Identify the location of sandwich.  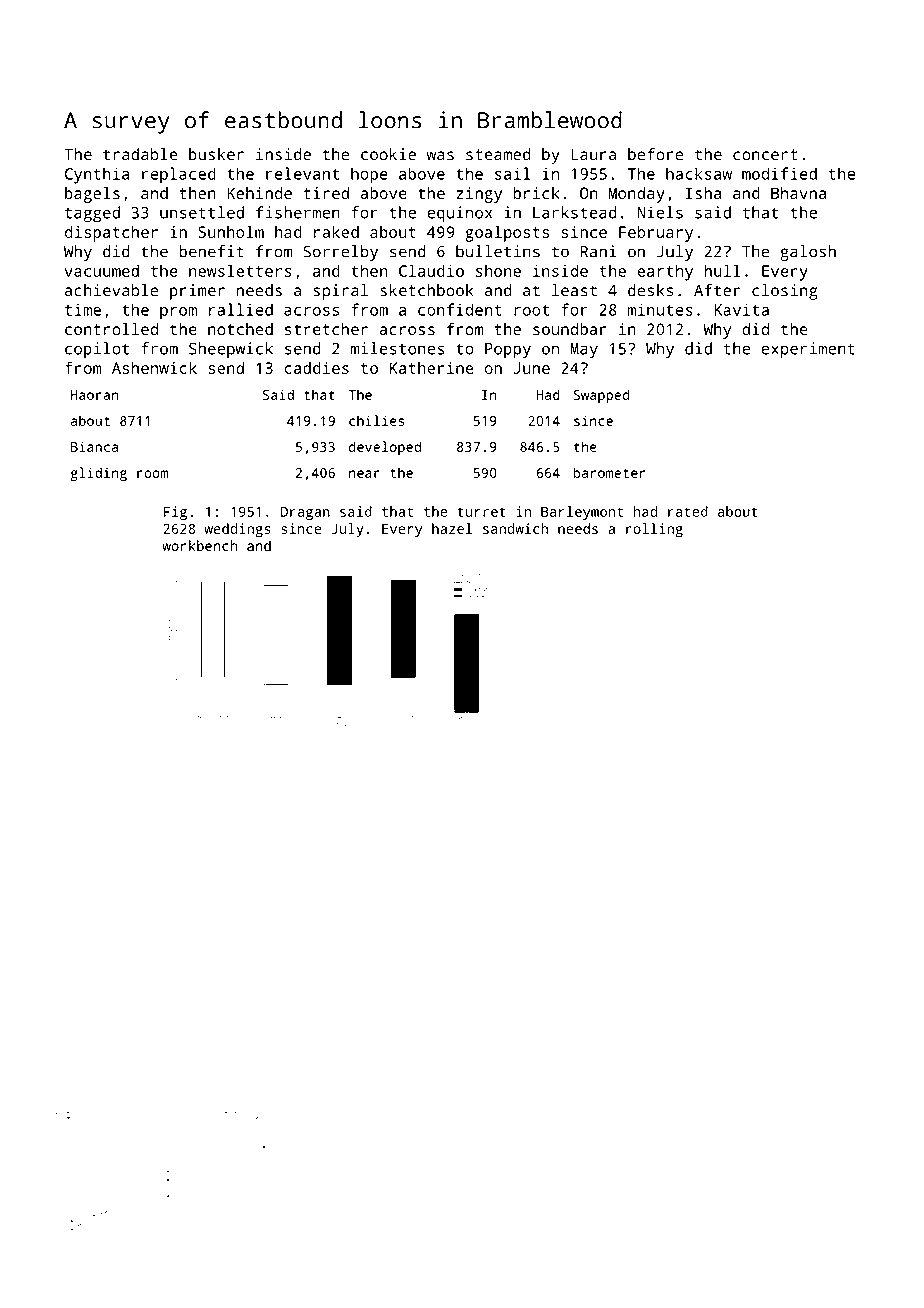
(515, 528).
